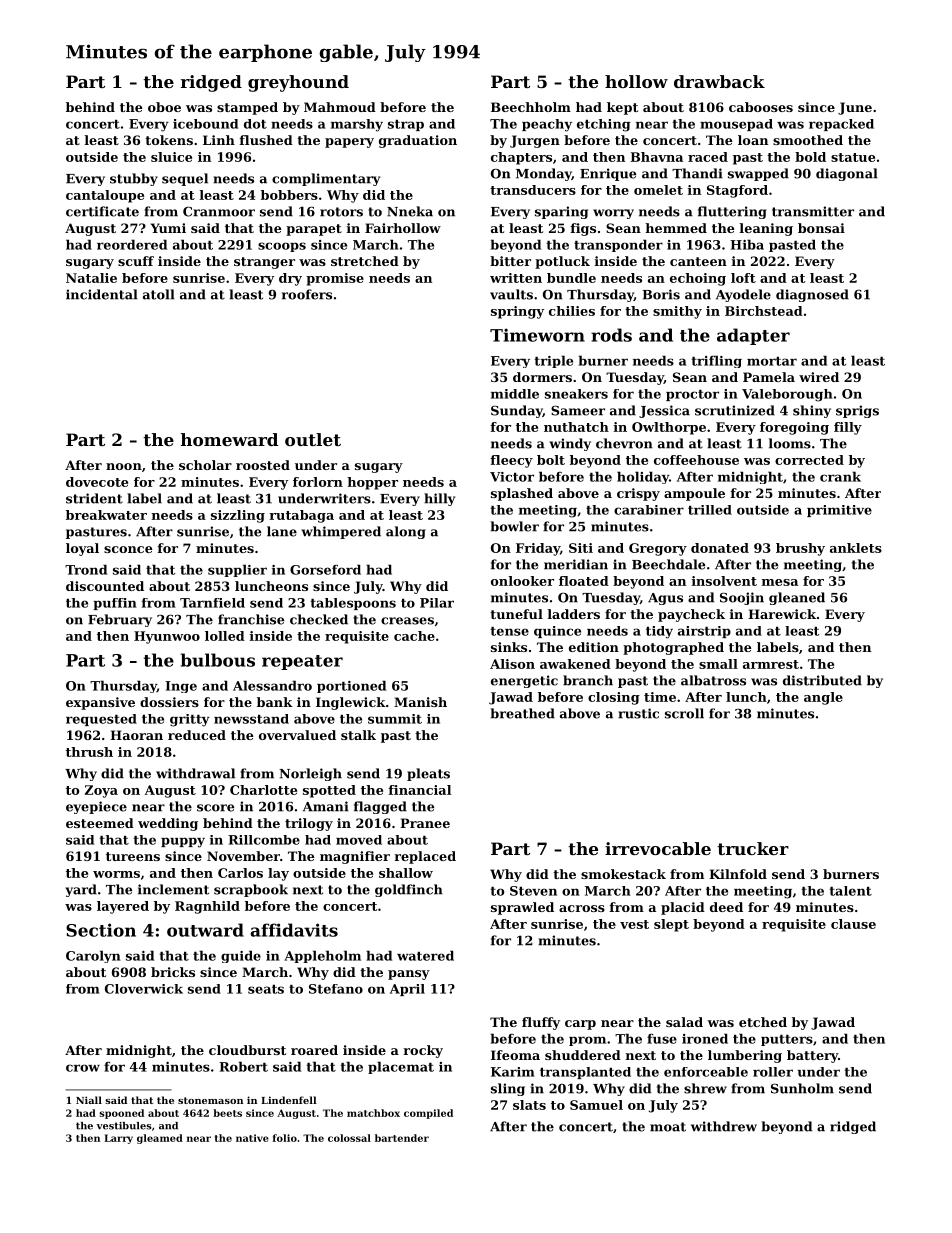  Describe the element at coordinates (118, 1139) in the screenshot. I see `Larry` at that location.
